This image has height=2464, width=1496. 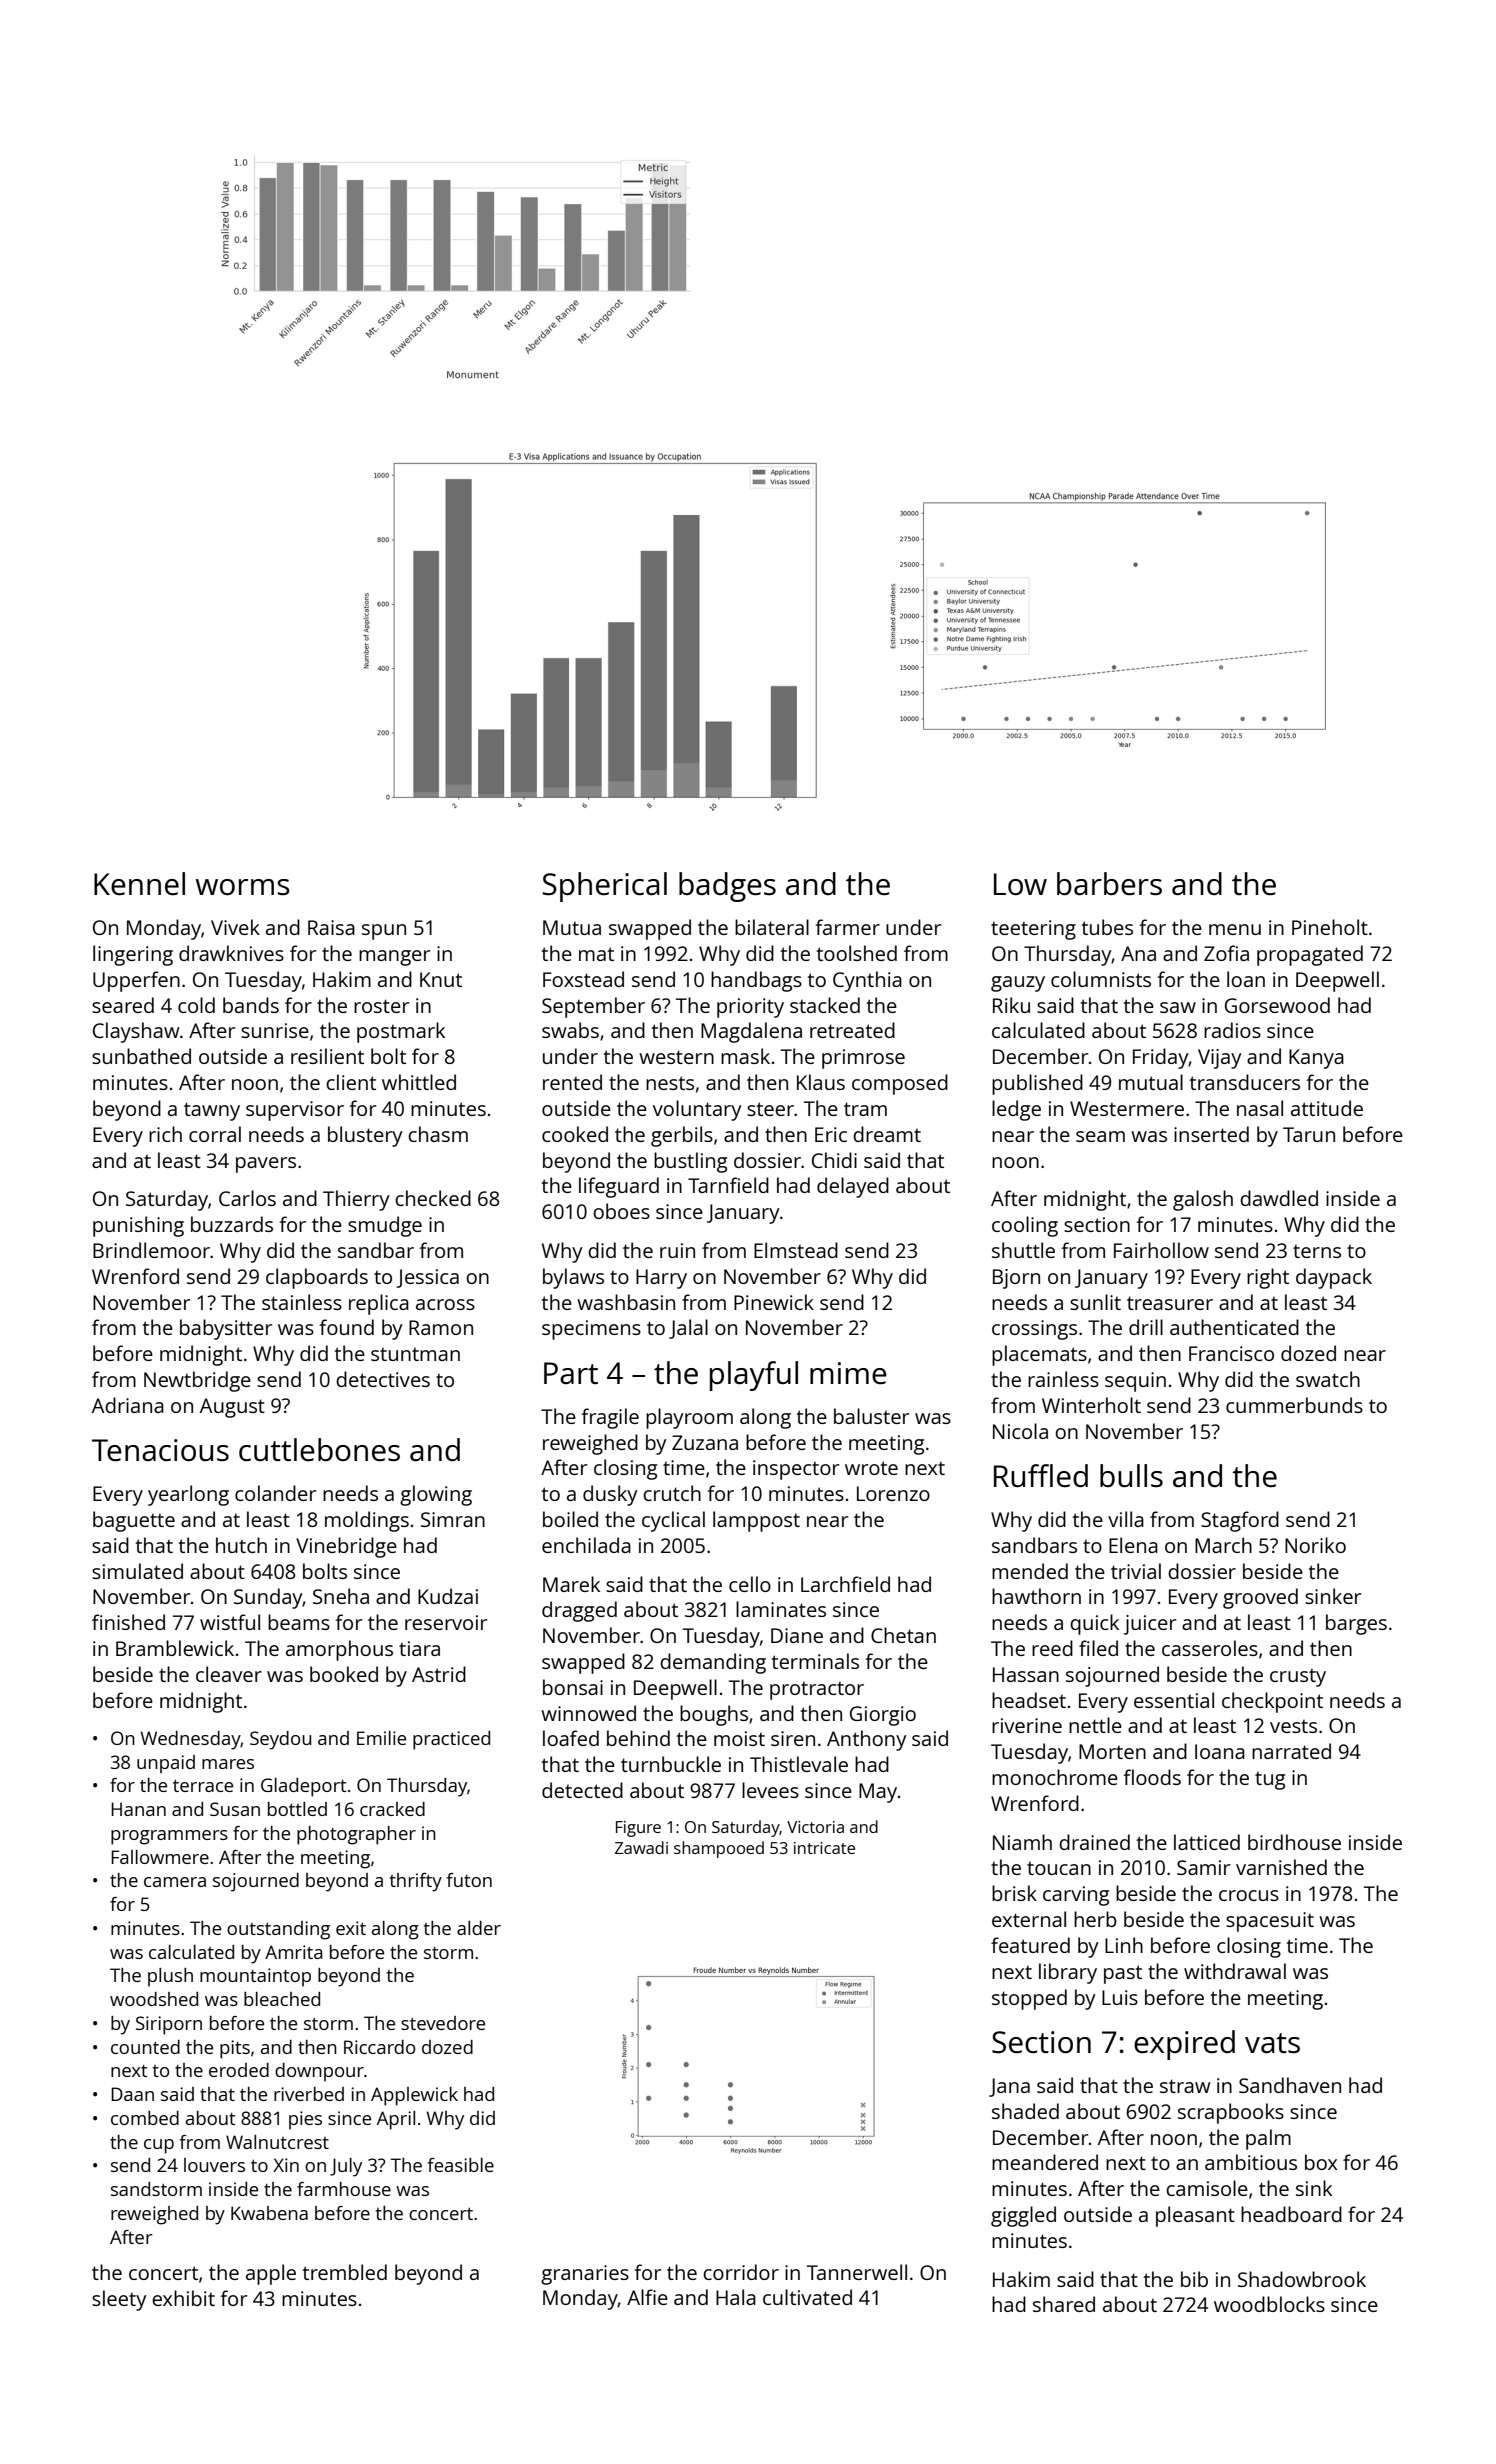 What do you see at coordinates (134, 1521) in the image?
I see `baguette` at bounding box center [134, 1521].
